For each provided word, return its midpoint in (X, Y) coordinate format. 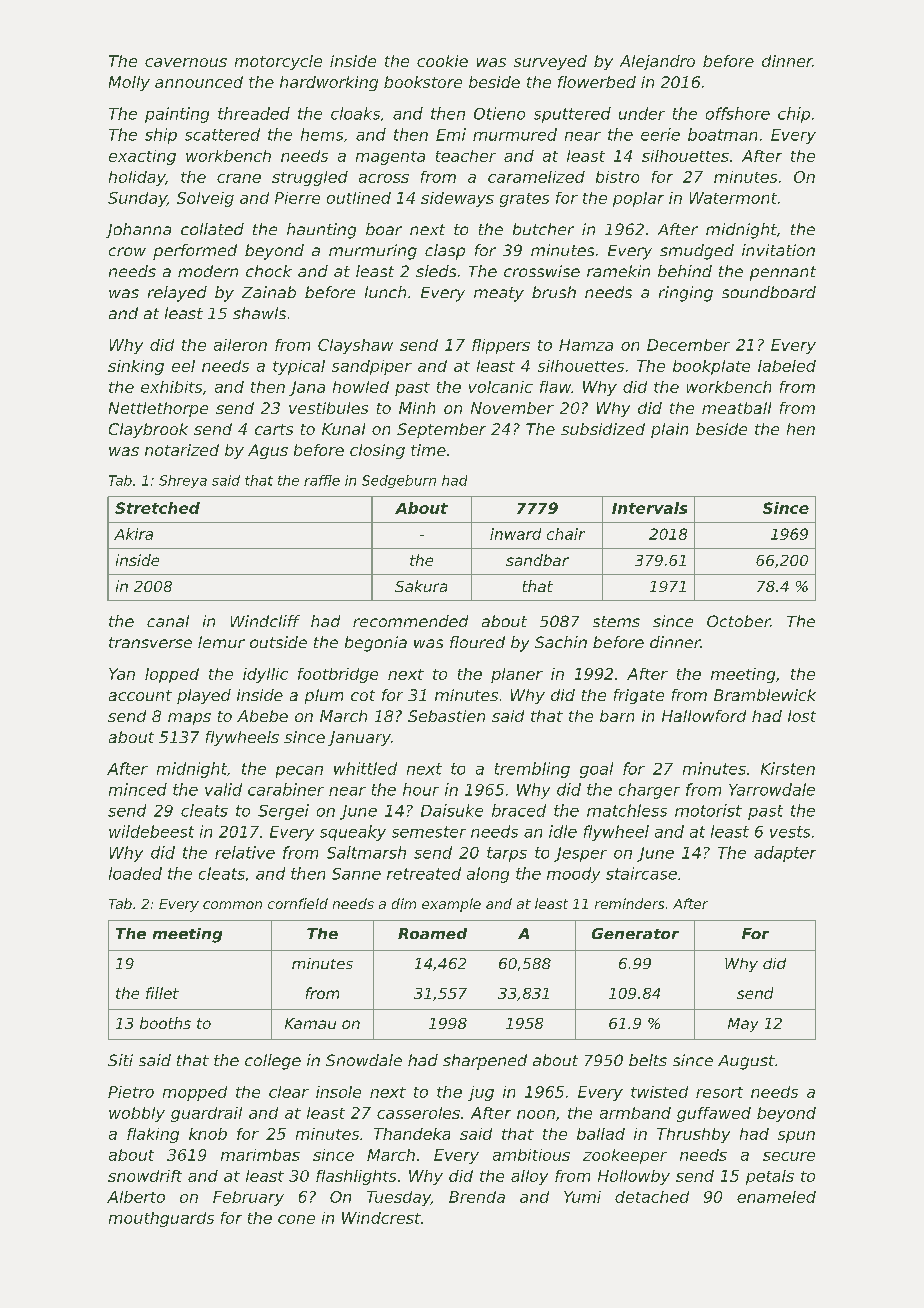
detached (652, 1197)
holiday (137, 178)
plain (669, 430)
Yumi (582, 1197)
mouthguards (161, 1219)
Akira (133, 534)
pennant (783, 273)
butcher (543, 229)
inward (515, 534)
